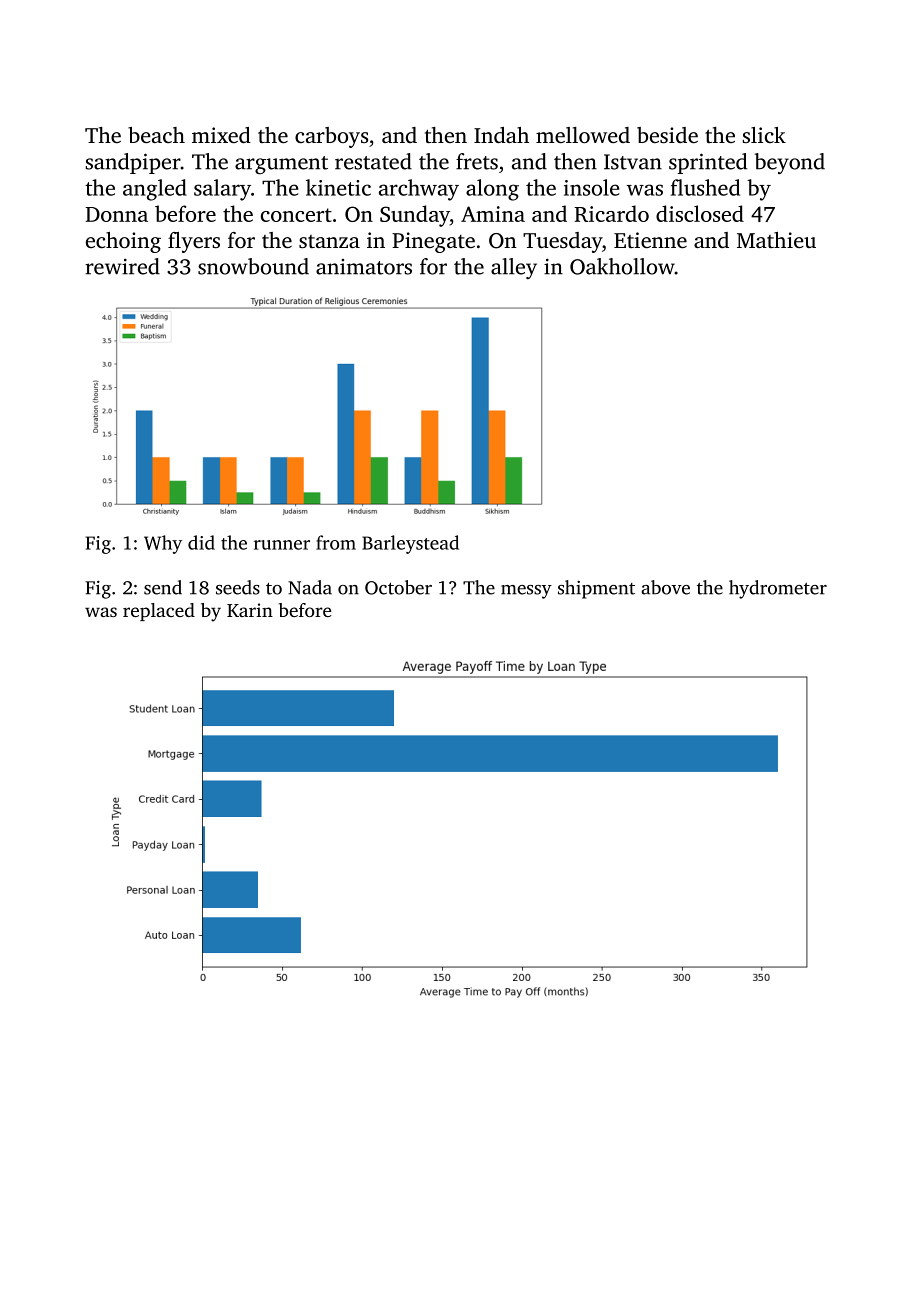  I want to click on did, so click(201, 542).
